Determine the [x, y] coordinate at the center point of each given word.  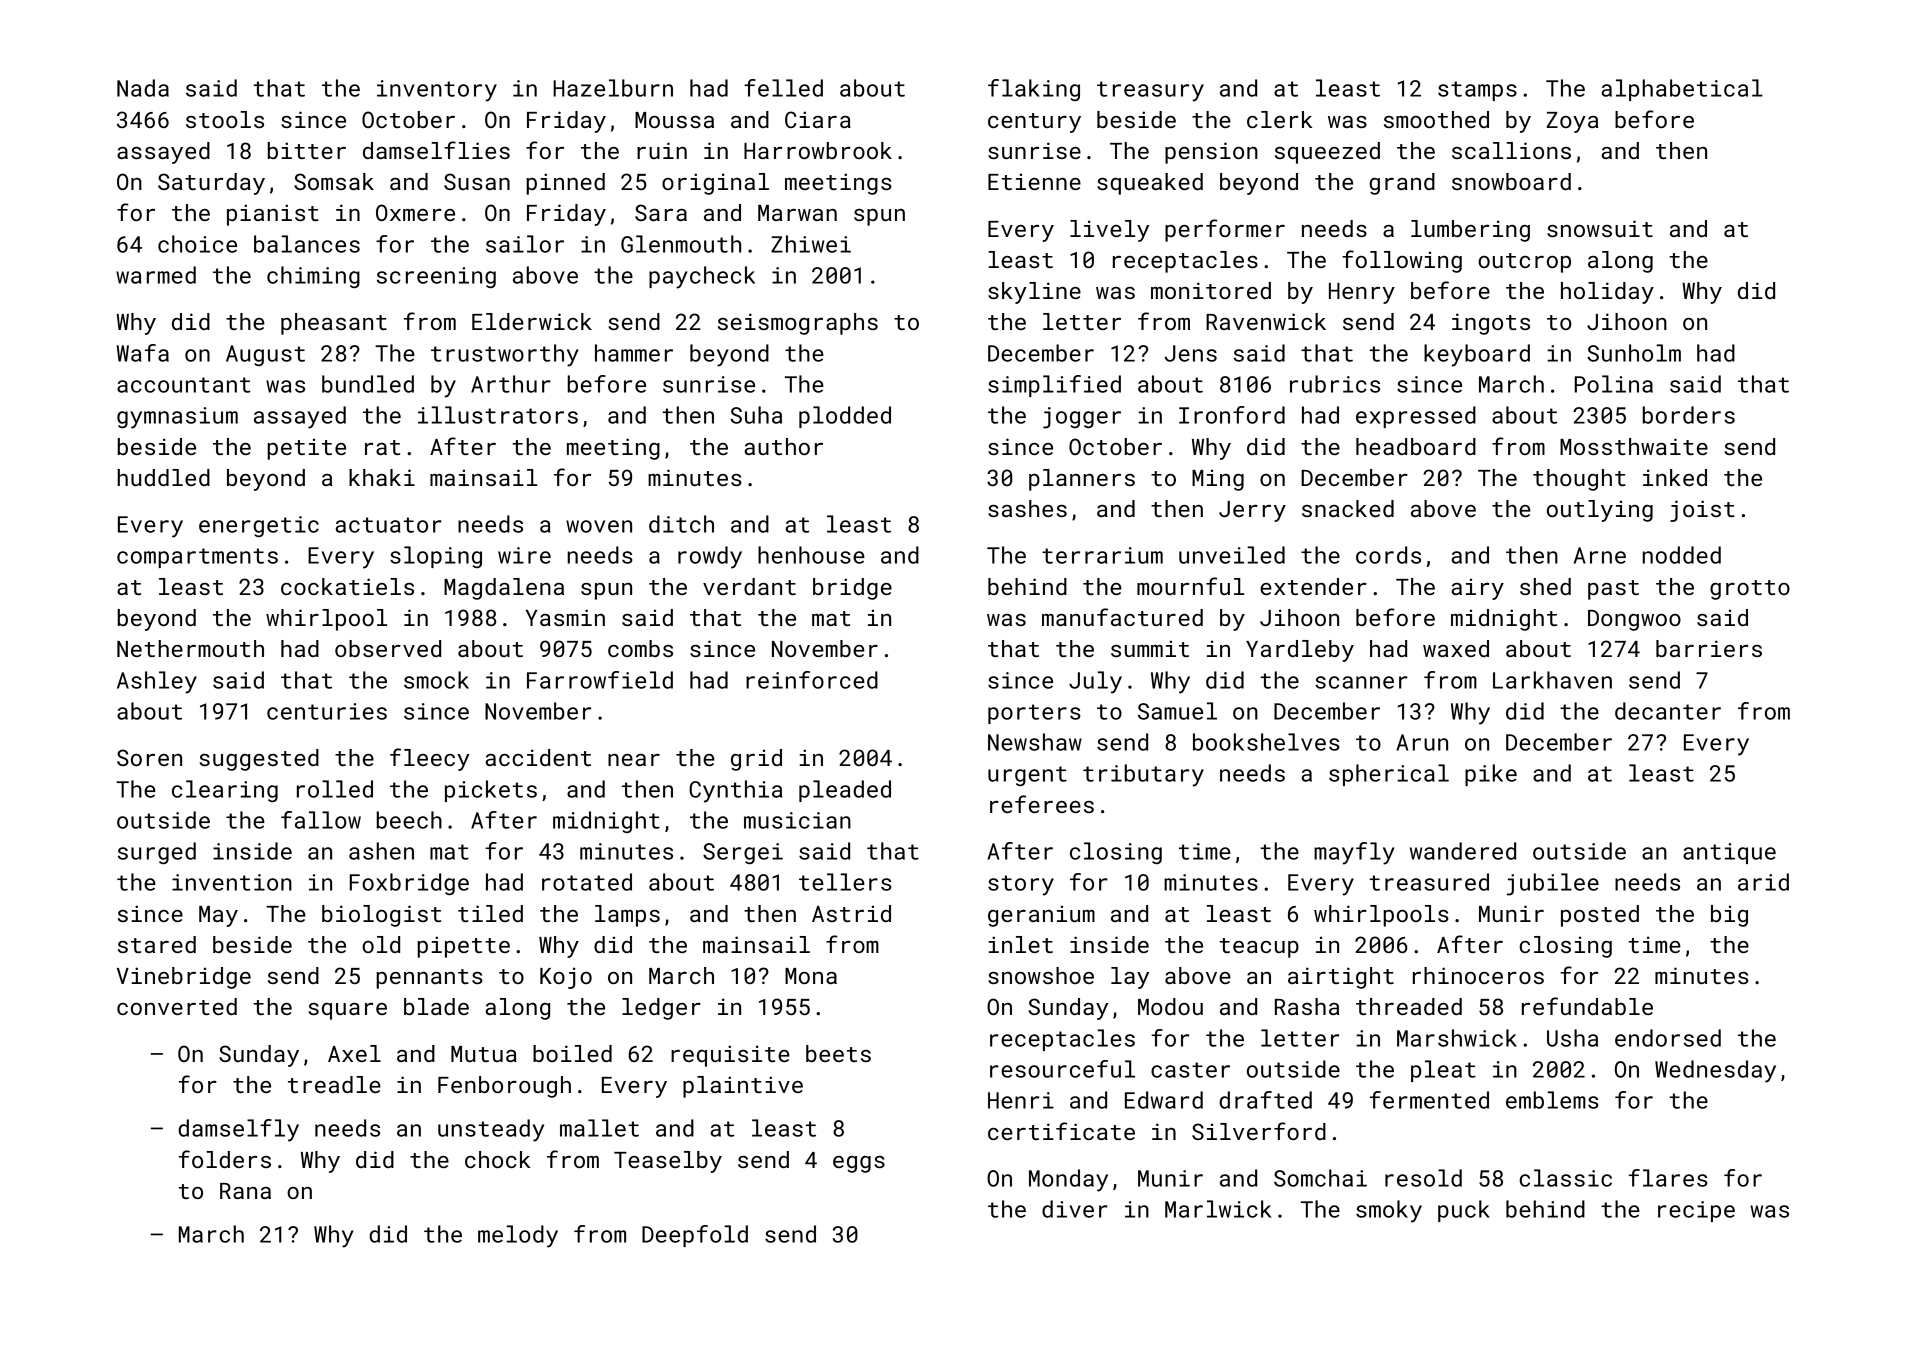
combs [640, 648]
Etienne [1034, 181]
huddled [163, 477]
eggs [859, 1164]
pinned [565, 184]
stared [157, 944]
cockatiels [347, 586]
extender [1313, 586]
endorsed [1668, 1038]
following [1402, 261]
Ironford [1232, 415]
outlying [1600, 511]
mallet [599, 1128]
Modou [1170, 1006]
